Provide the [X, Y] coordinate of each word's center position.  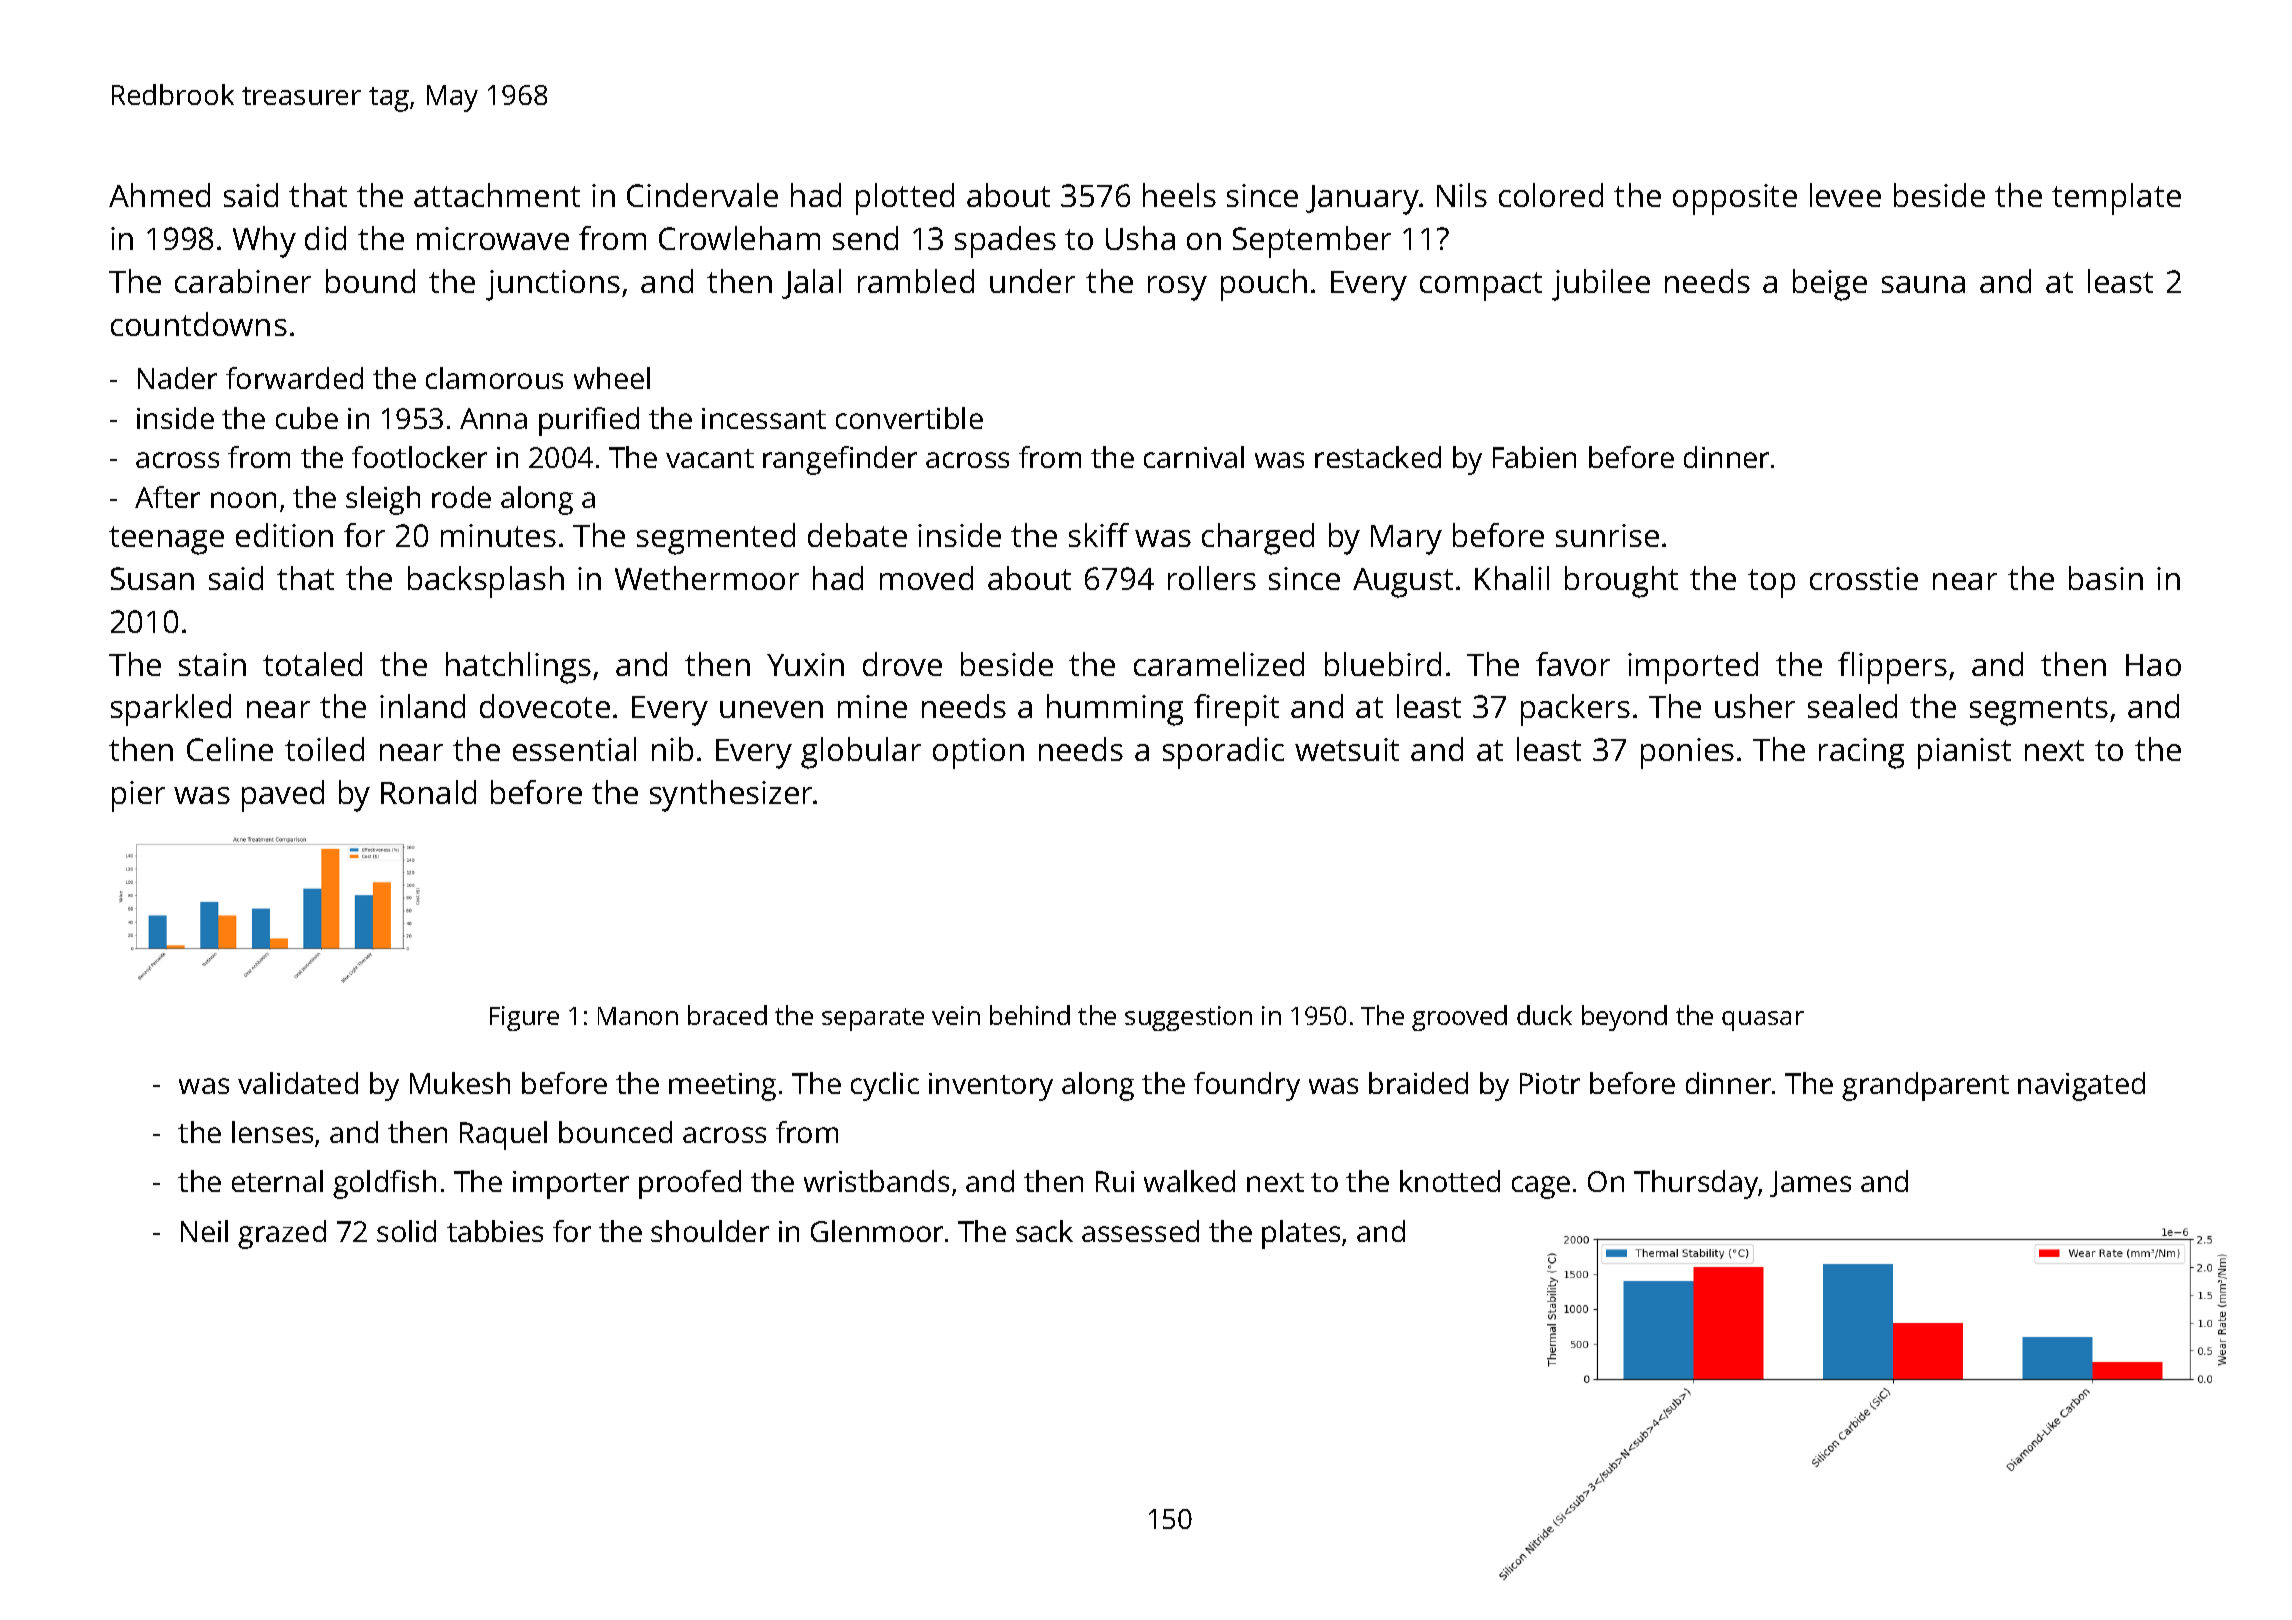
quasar [1763, 1021]
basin [2106, 578]
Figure [524, 1018]
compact [1481, 286]
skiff [1099, 535]
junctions [553, 285]
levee [1845, 195]
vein [956, 1015]
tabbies [495, 1231]
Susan [152, 578]
